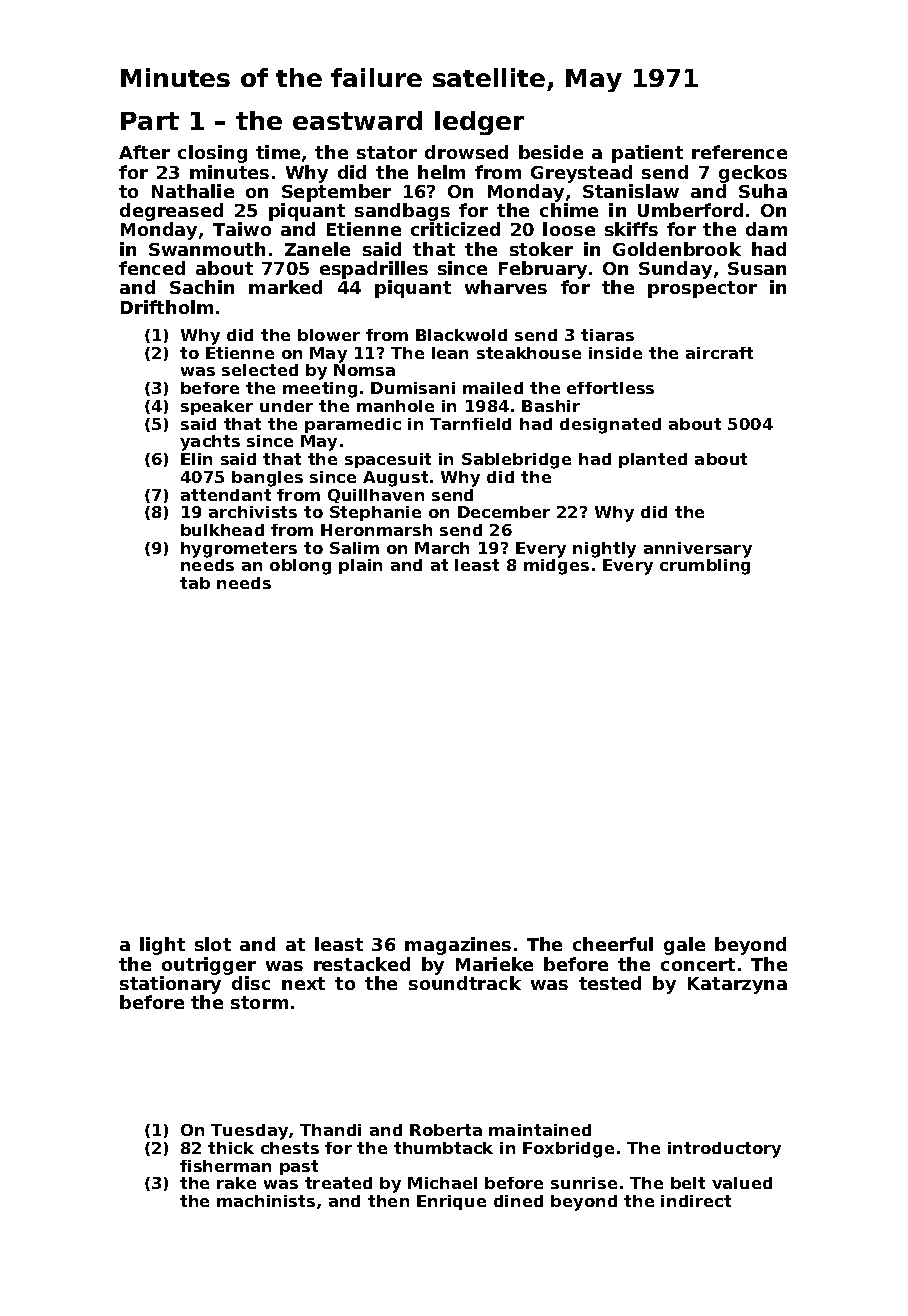 The width and height of the screenshot is (908, 1316). I want to click on espadrilles, so click(374, 270).
